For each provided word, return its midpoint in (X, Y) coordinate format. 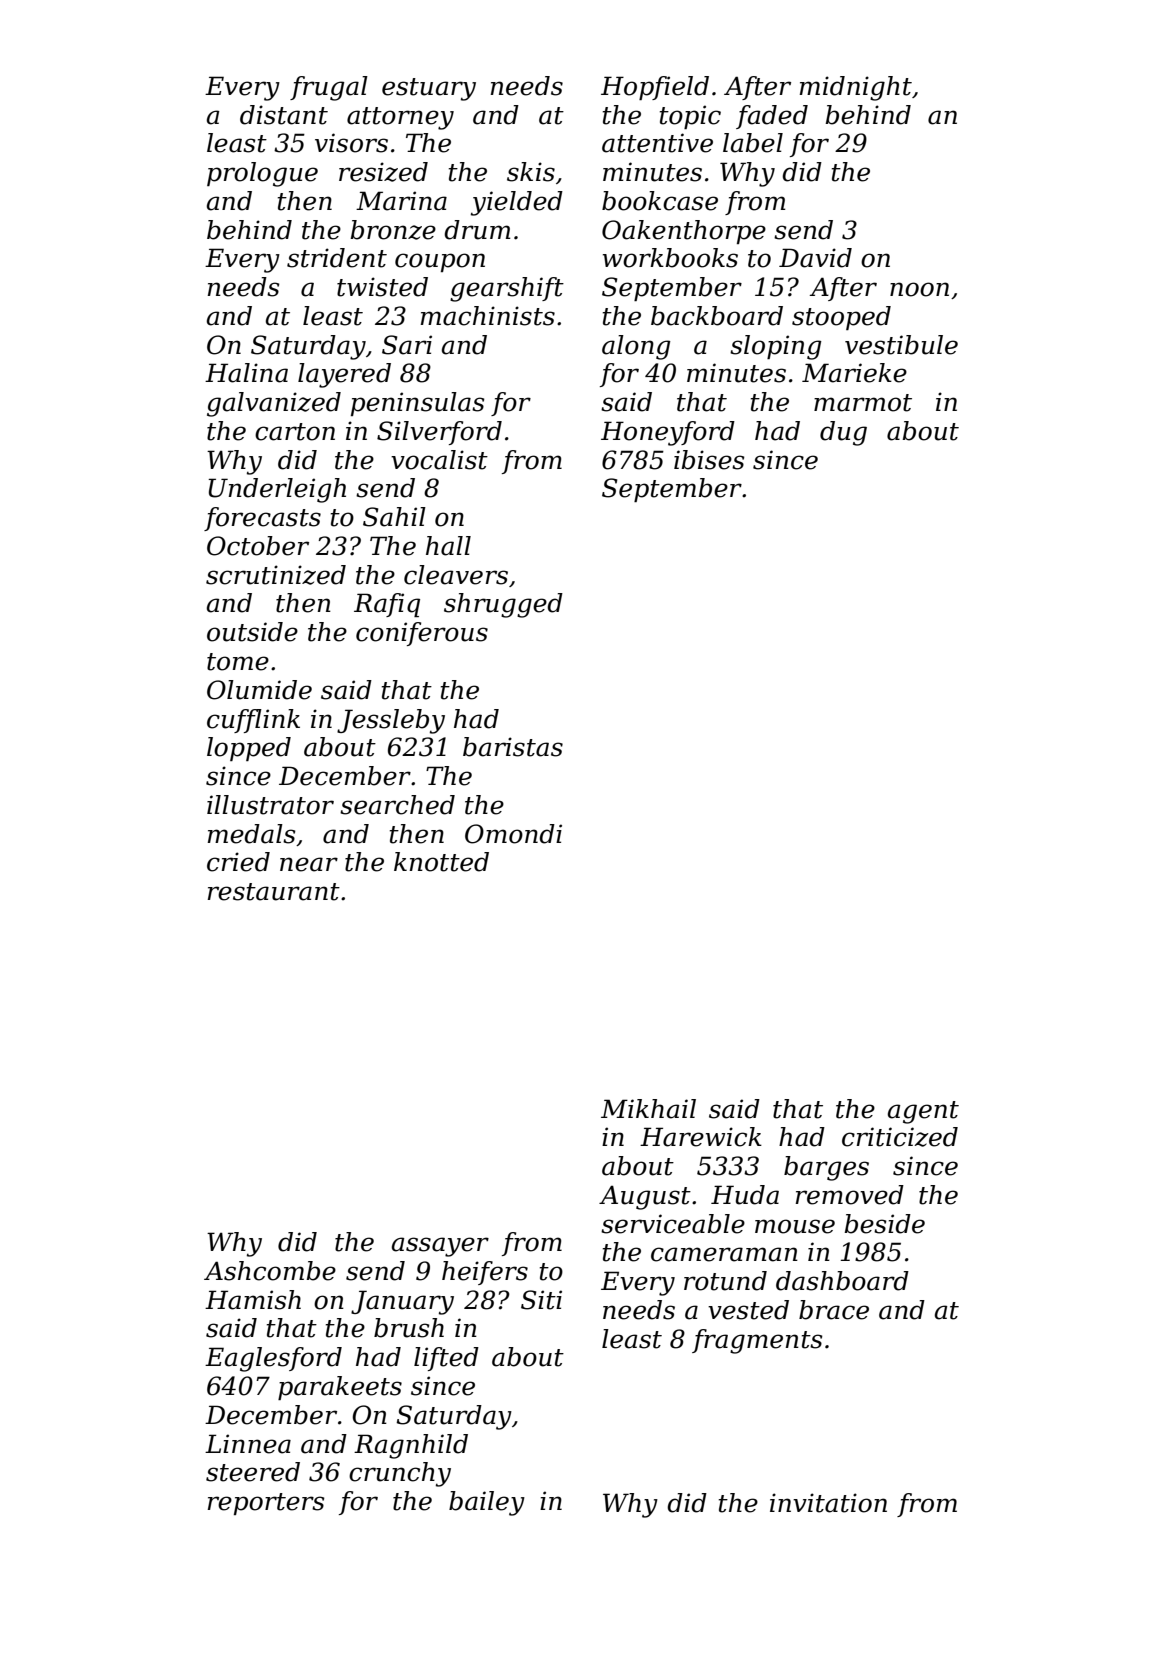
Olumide (259, 690)
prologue (262, 174)
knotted (441, 862)
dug (843, 433)
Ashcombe (270, 1271)
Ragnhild (411, 1446)
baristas (513, 747)
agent (923, 1112)
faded (772, 117)
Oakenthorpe (684, 232)
